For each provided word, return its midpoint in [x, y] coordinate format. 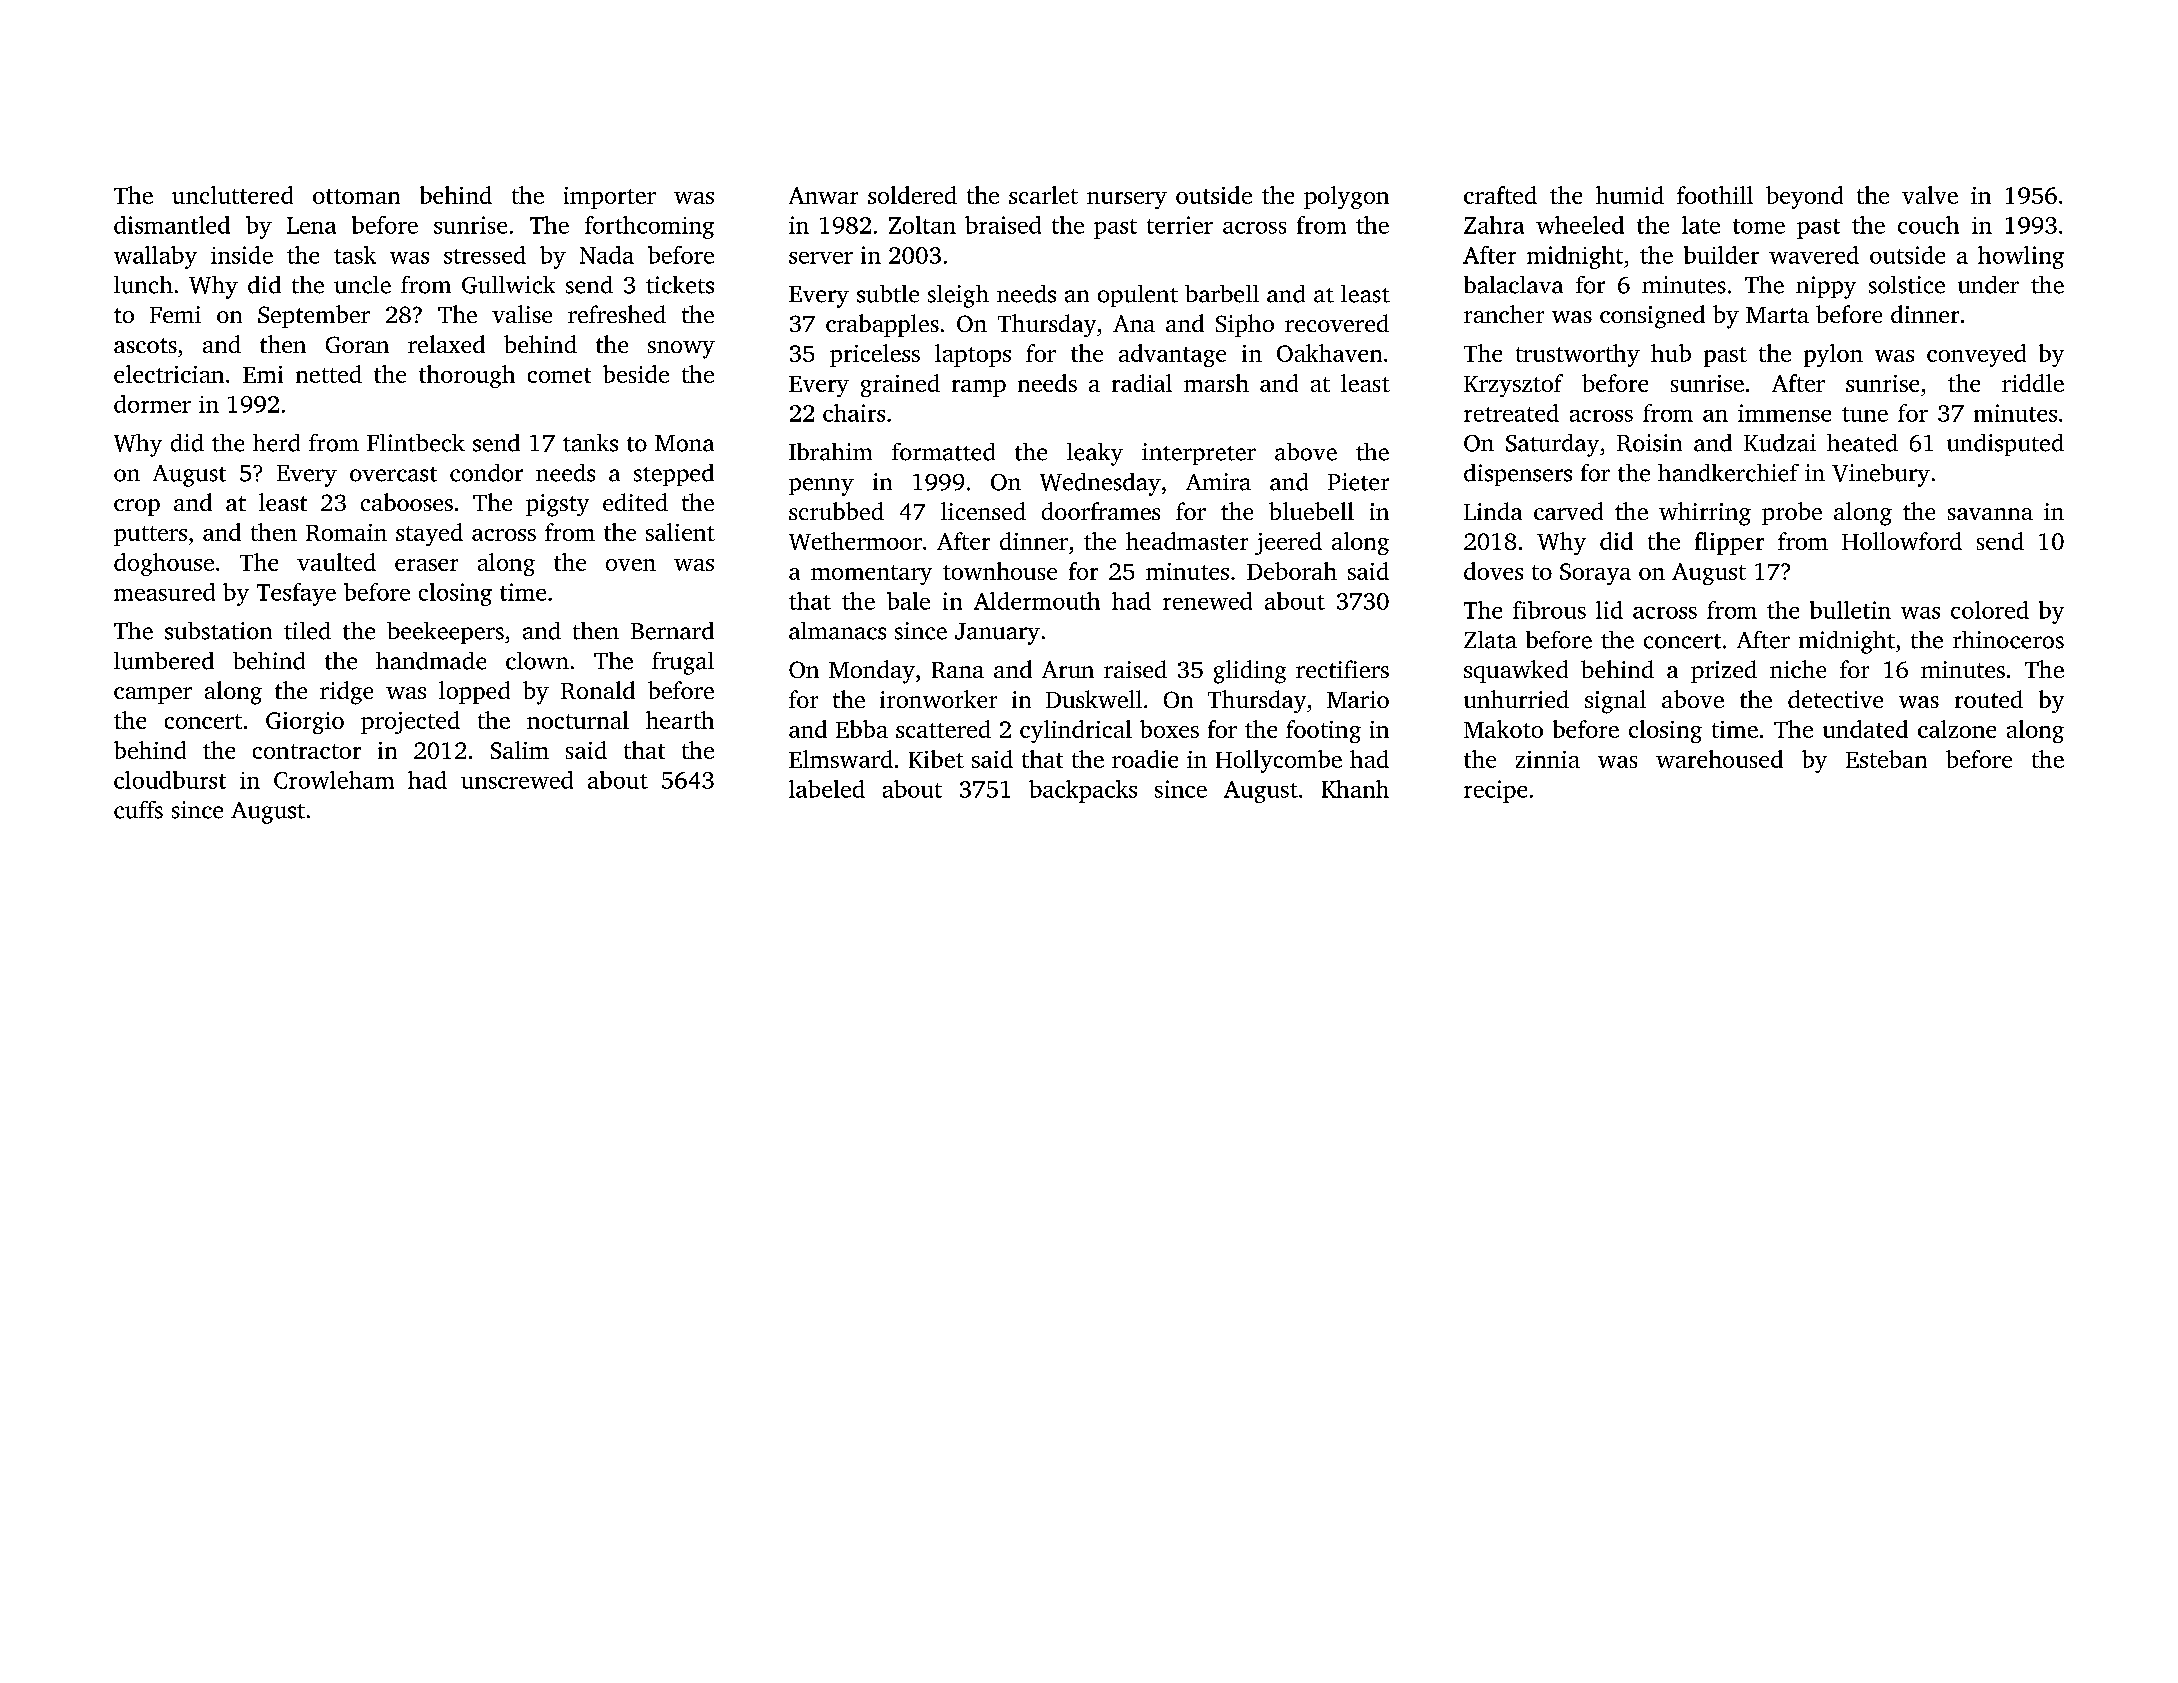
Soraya [1595, 574]
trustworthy [1578, 355]
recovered [1337, 323]
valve [1930, 195]
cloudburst [170, 780]
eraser [426, 565]
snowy [681, 350]
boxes [1169, 729]
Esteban [1886, 759]
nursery [1127, 200]
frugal [683, 663]
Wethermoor [855, 541]
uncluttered [232, 195]
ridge [346, 693]
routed [1989, 699]
